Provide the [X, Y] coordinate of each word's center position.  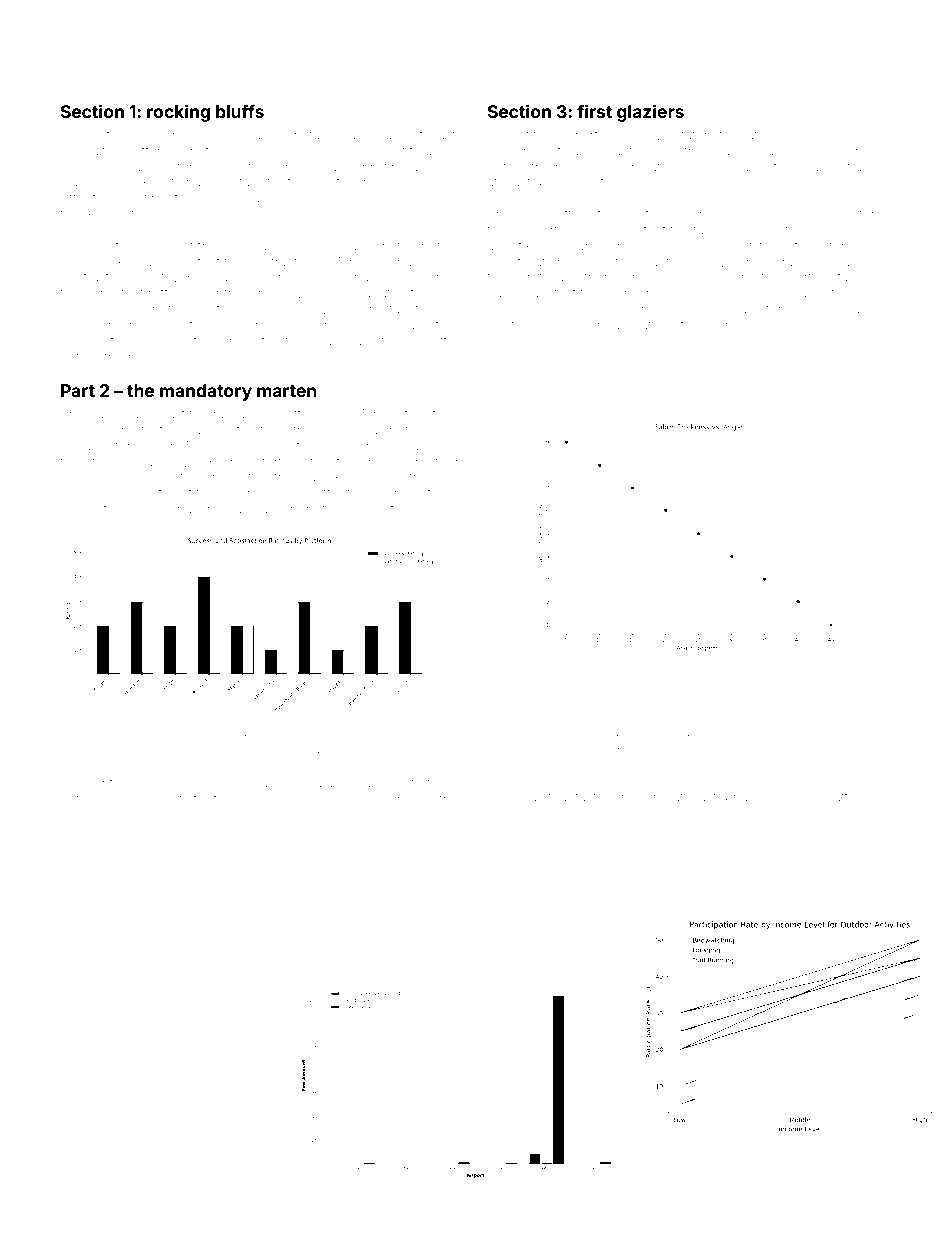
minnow [395, 494]
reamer [358, 136]
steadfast [569, 796]
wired [858, 230]
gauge [426, 740]
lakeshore [289, 509]
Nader [79, 182]
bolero [239, 494]
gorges [730, 327]
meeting [141, 200]
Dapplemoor [774, 738]
